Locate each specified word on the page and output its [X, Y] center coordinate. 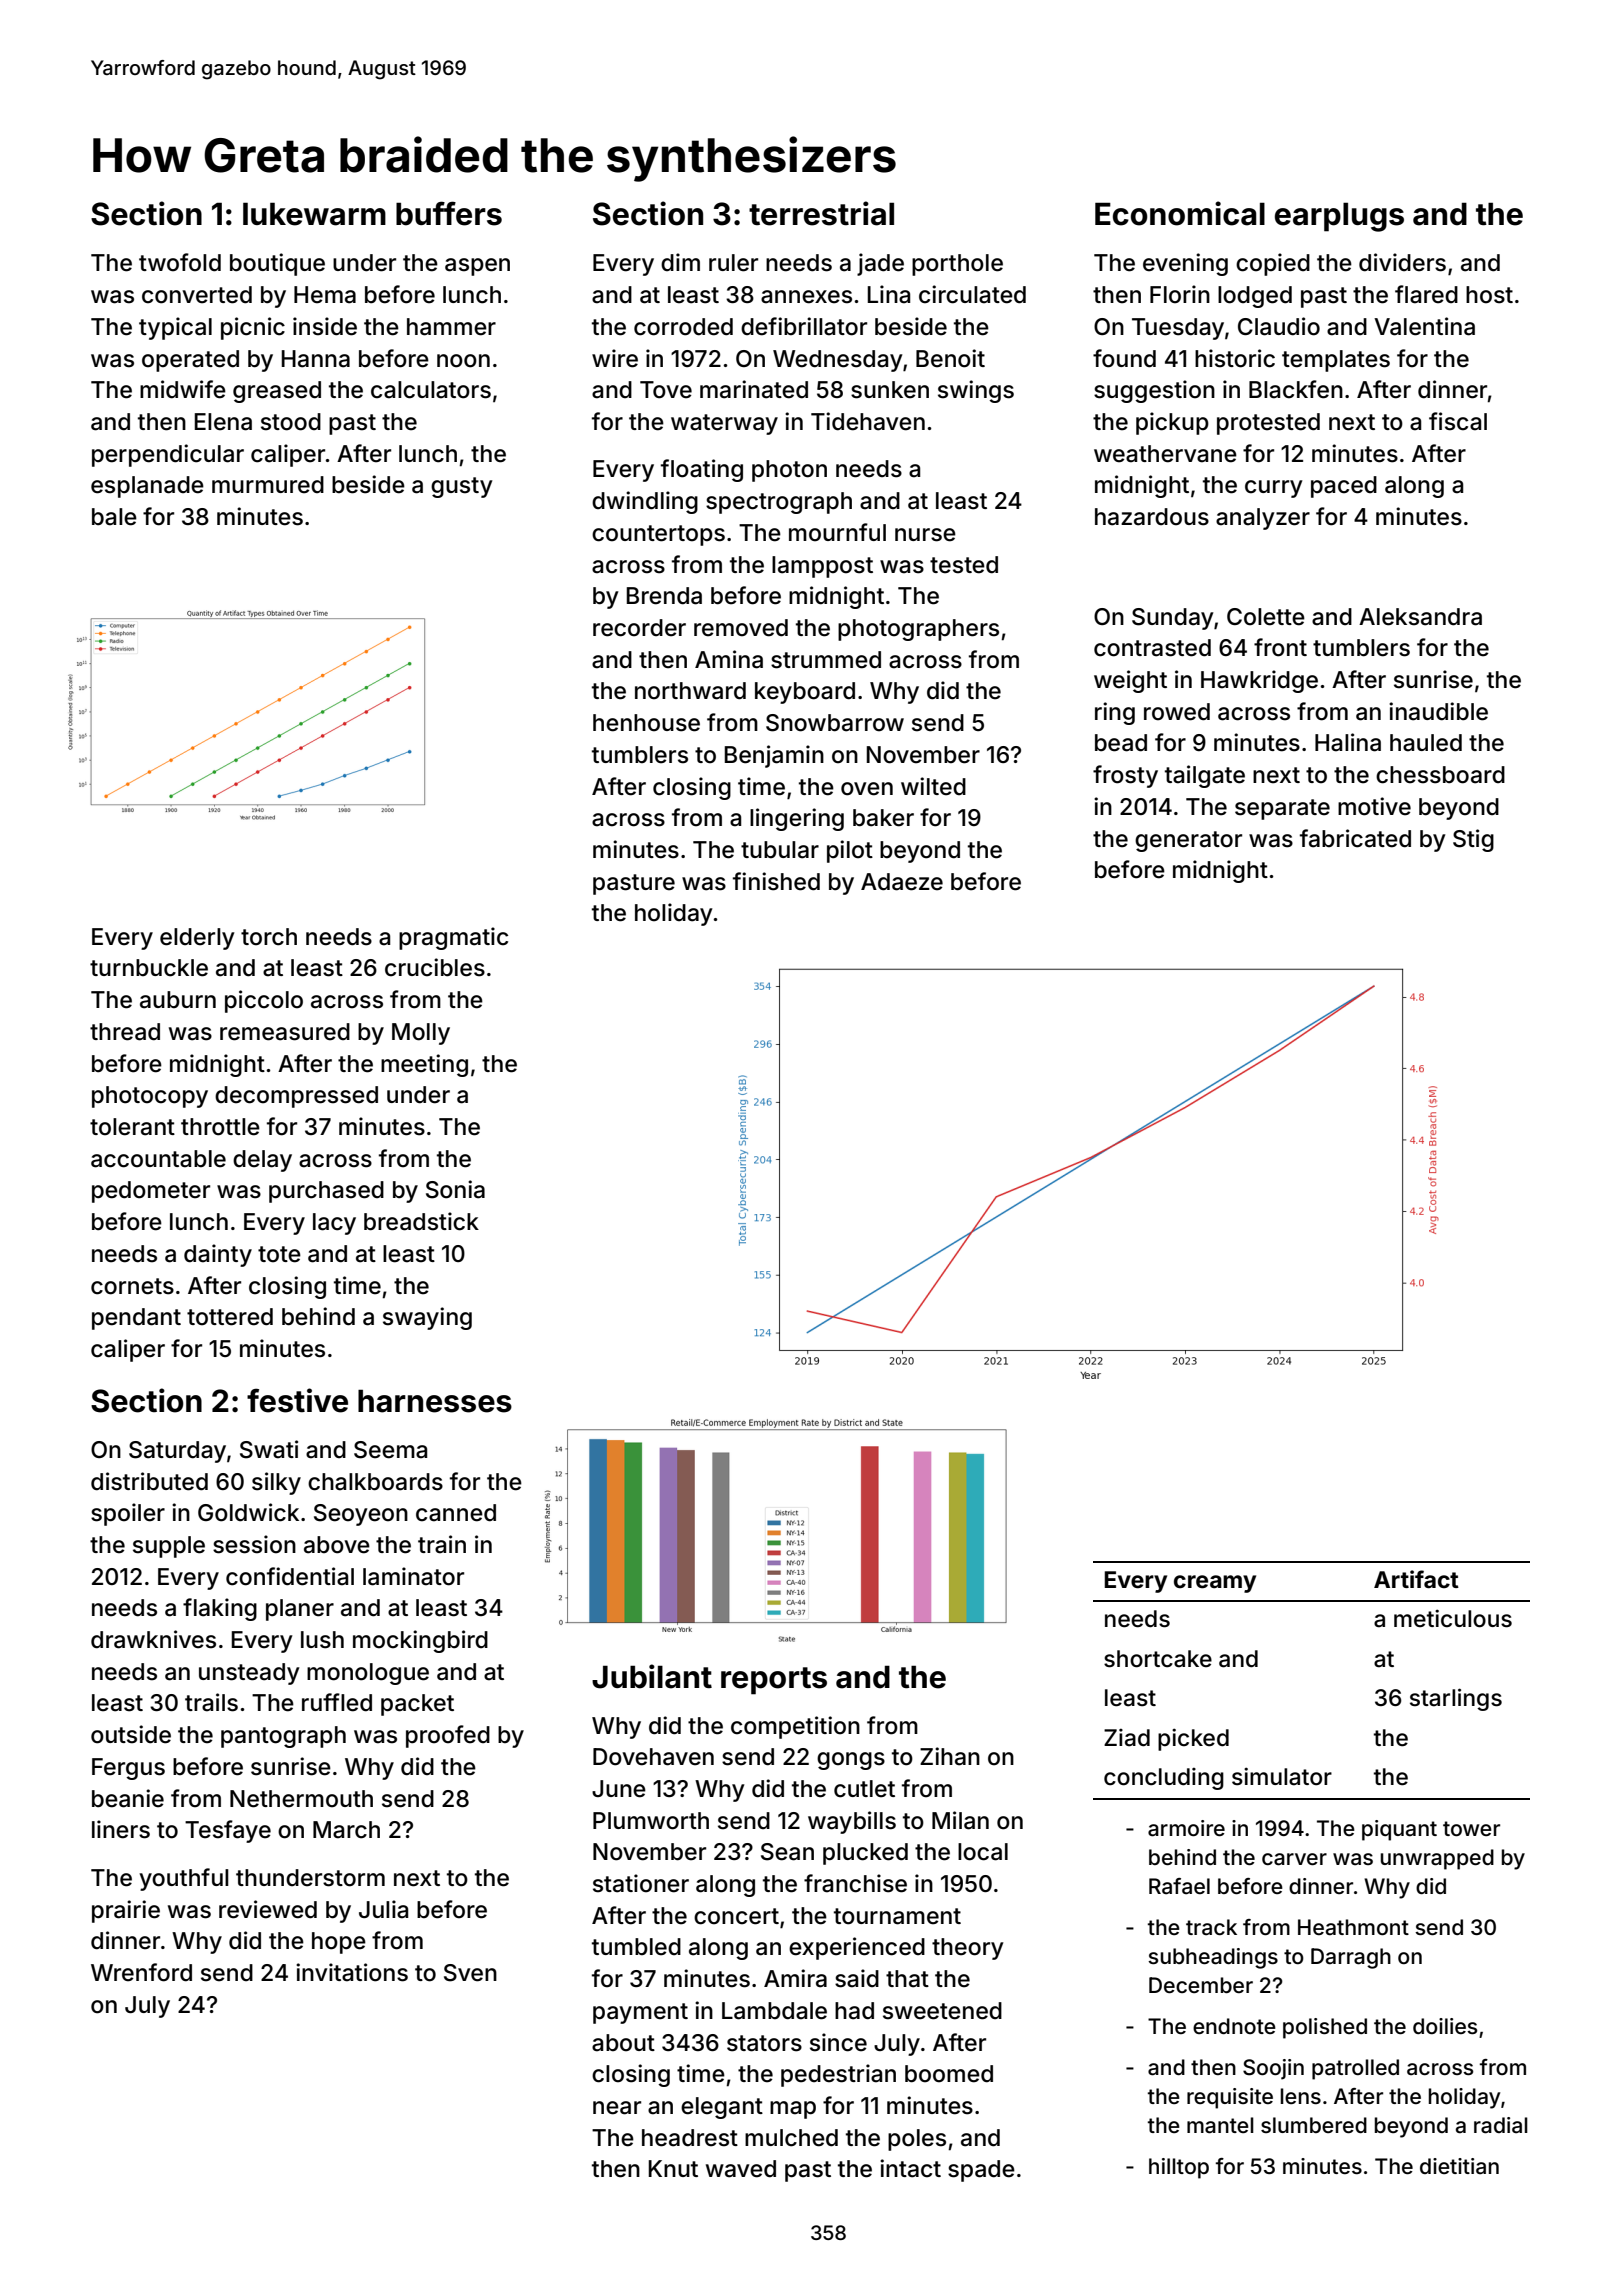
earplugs [1339, 217]
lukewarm [314, 214]
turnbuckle [149, 968]
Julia [383, 1909]
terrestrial [821, 213]
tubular [780, 850]
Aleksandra [1420, 617]
